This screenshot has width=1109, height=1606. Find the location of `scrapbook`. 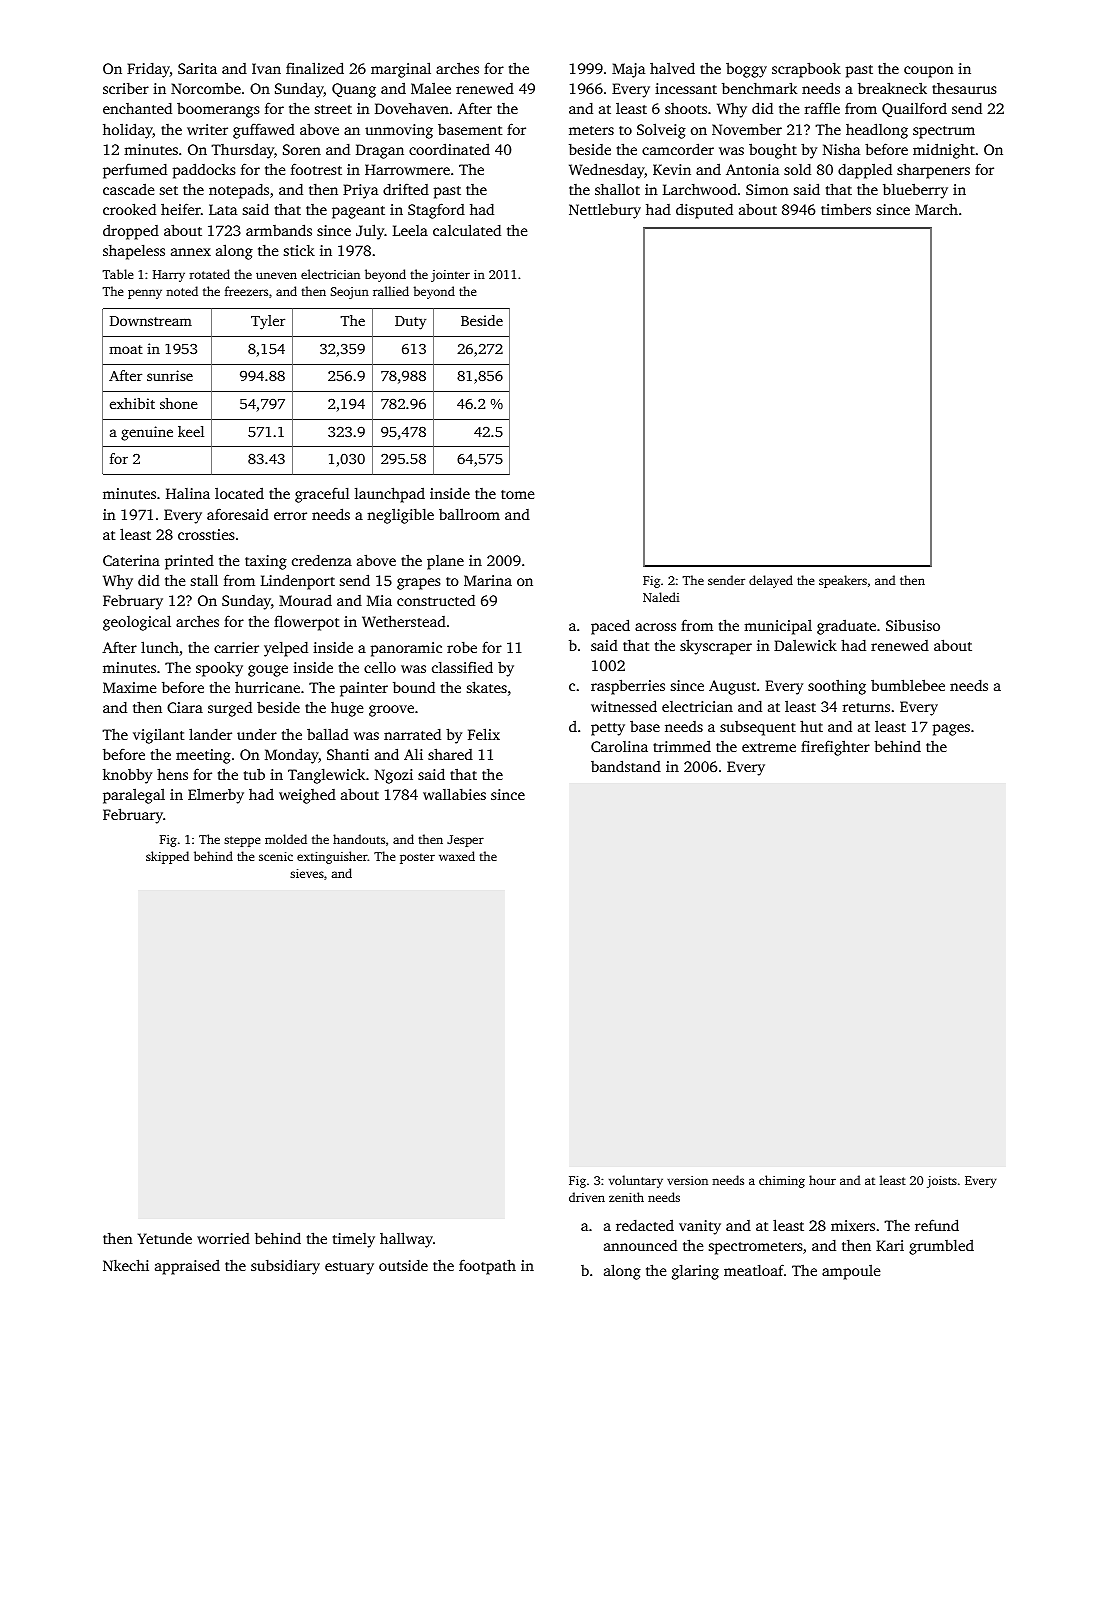

scrapbook is located at coordinates (806, 70).
